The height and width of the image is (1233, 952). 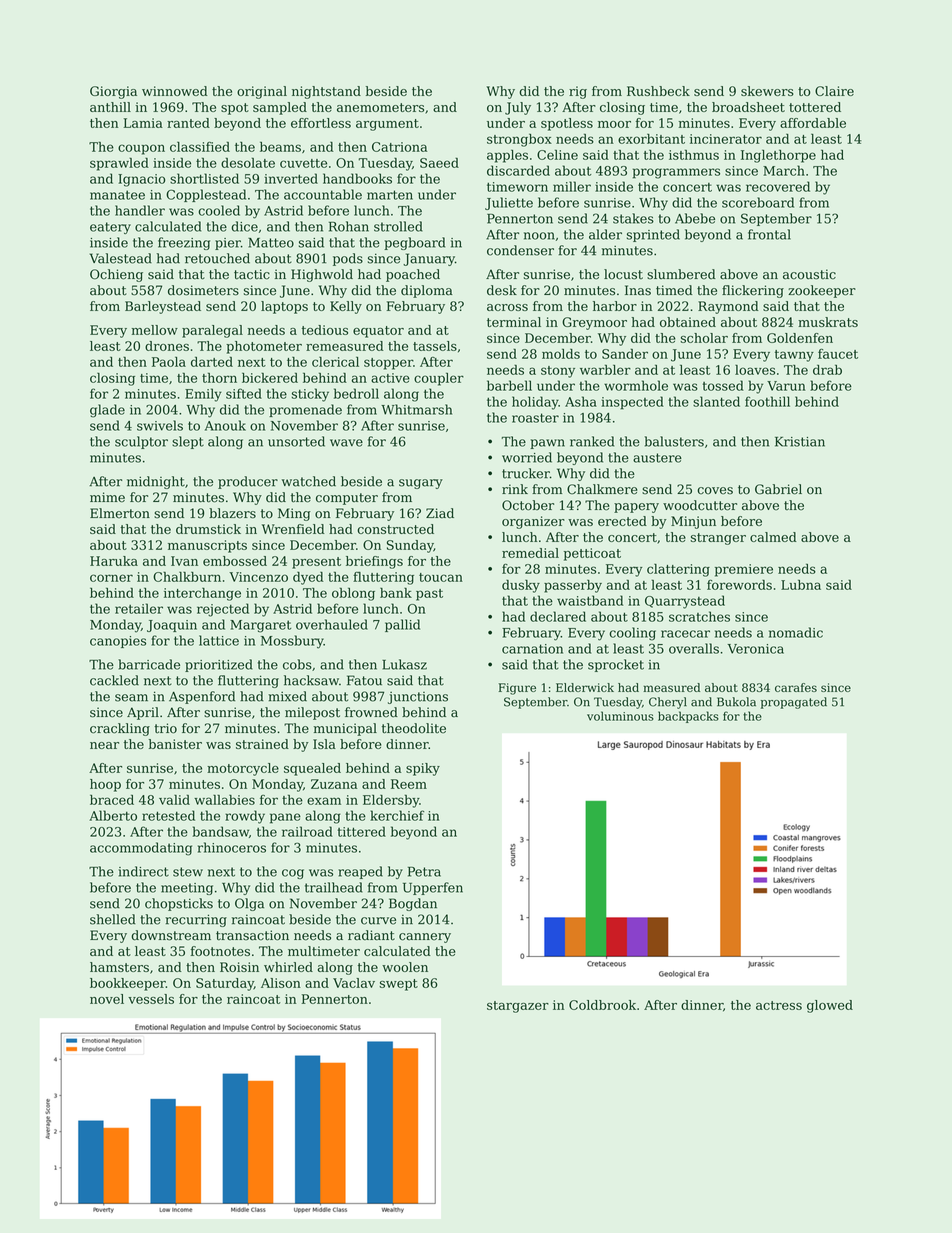 I want to click on wave, so click(x=346, y=443).
